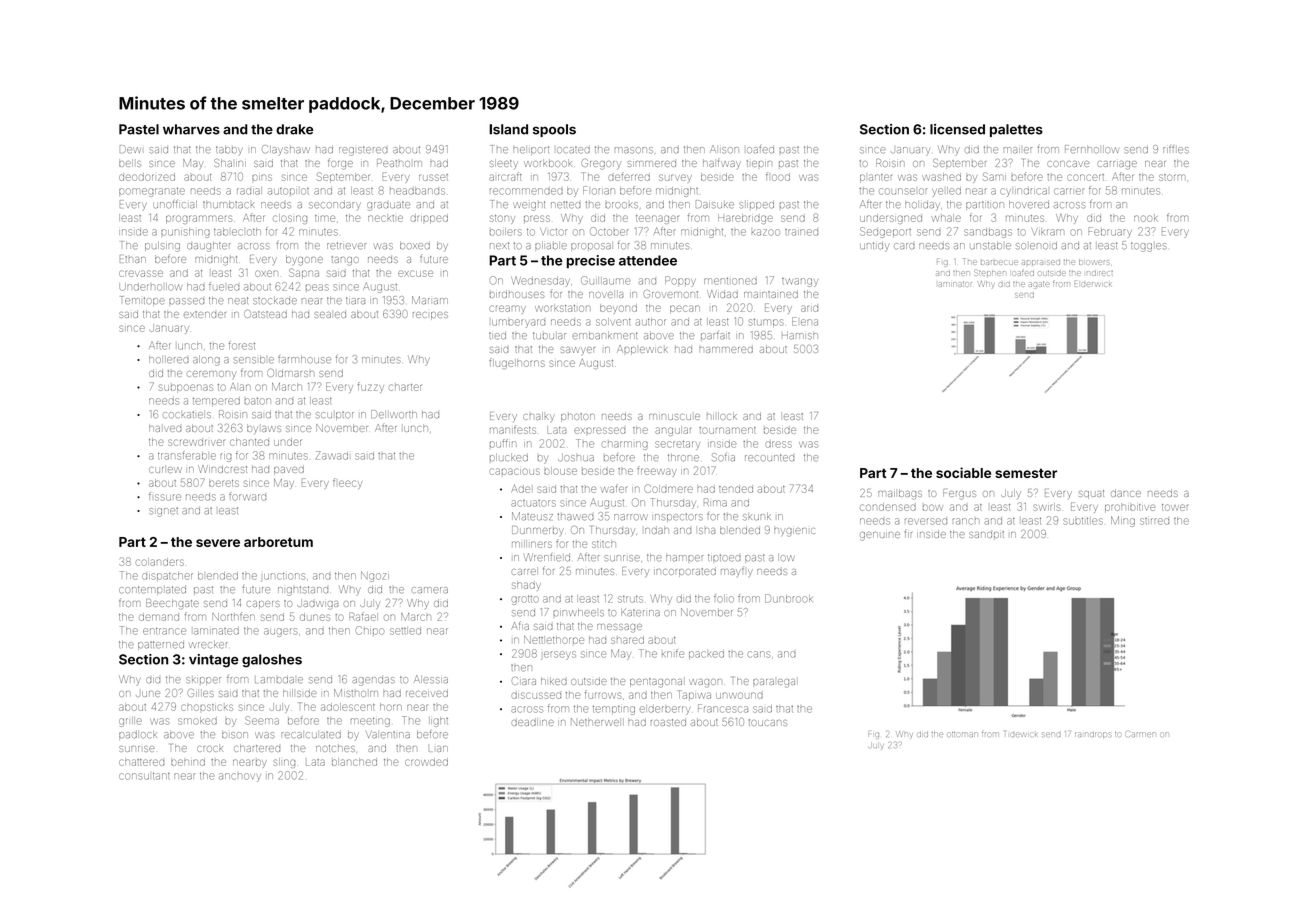 The height and width of the screenshot is (924, 1308). Describe the element at coordinates (680, 281) in the screenshot. I see `Poppy` at that location.
